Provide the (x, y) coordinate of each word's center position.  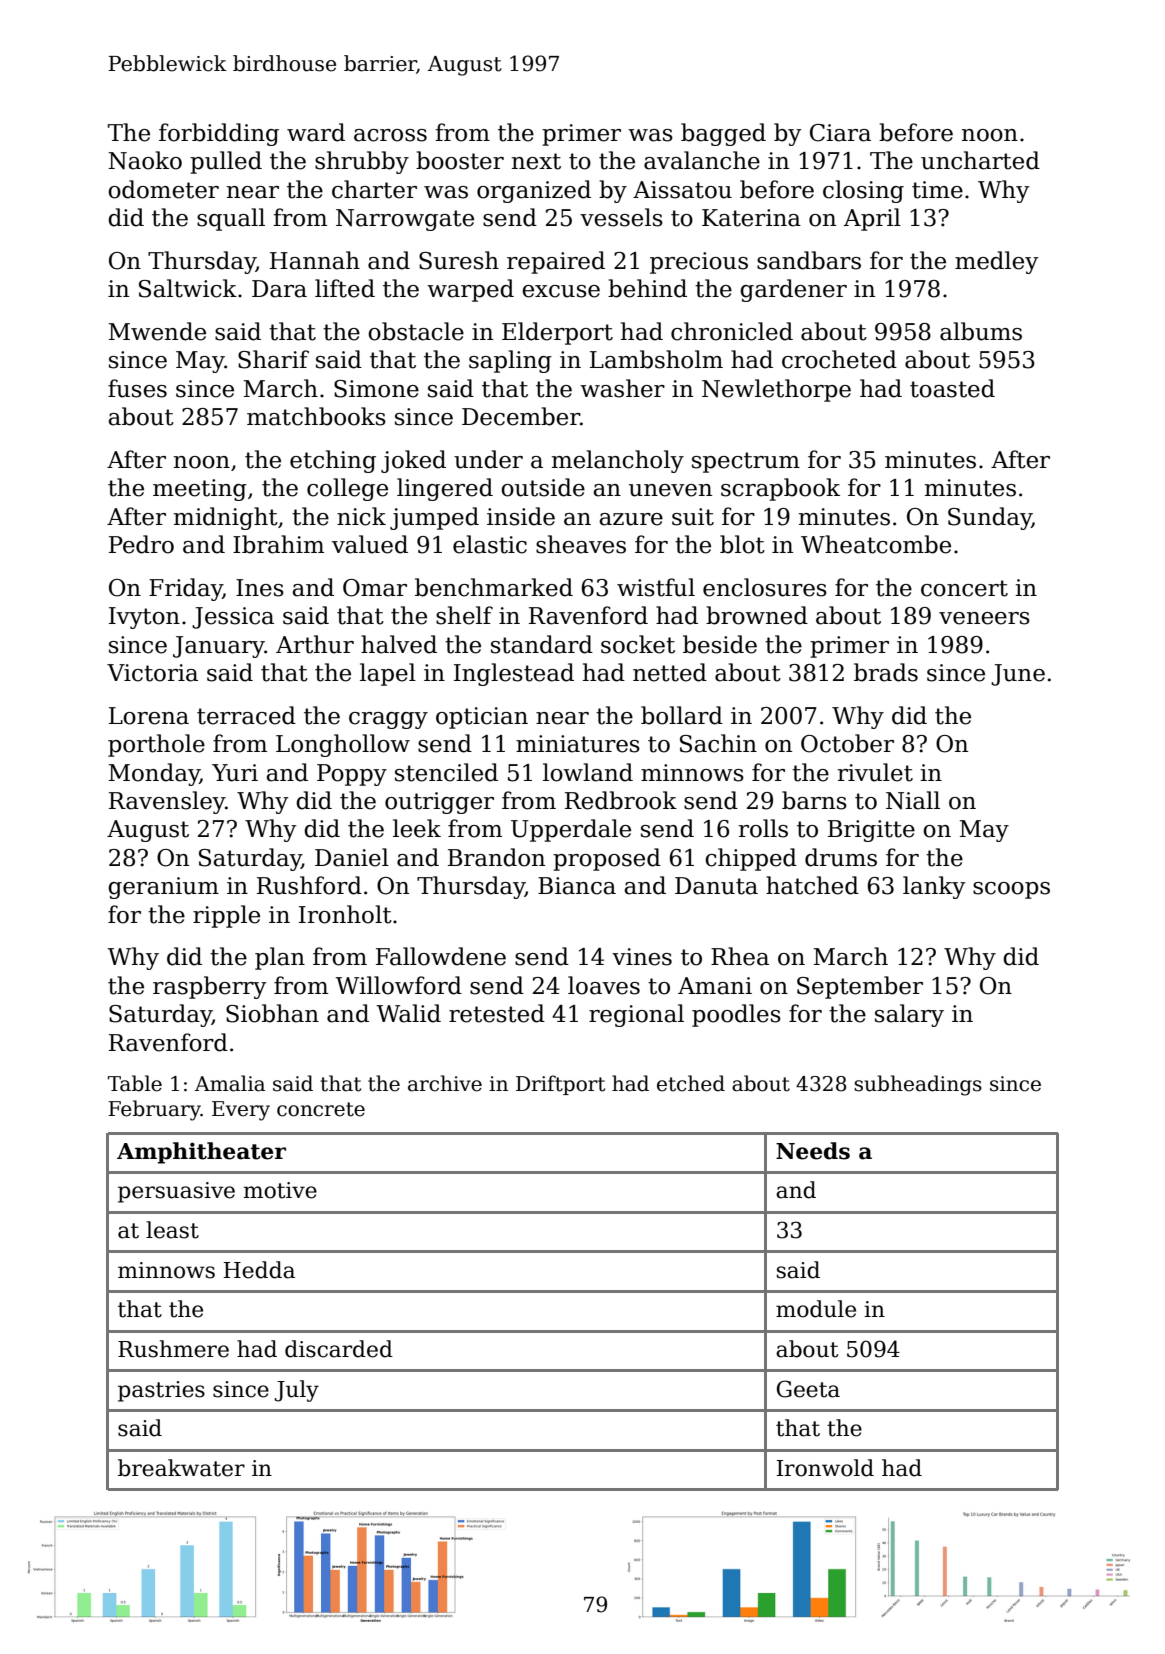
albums (981, 331)
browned (757, 615)
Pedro (141, 544)
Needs (813, 1151)
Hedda (259, 1270)
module (816, 1309)
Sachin (718, 743)
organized (534, 191)
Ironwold (825, 1468)
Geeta (808, 1389)
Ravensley (167, 802)
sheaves (581, 544)
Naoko (145, 160)
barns (814, 800)
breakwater (181, 1468)
